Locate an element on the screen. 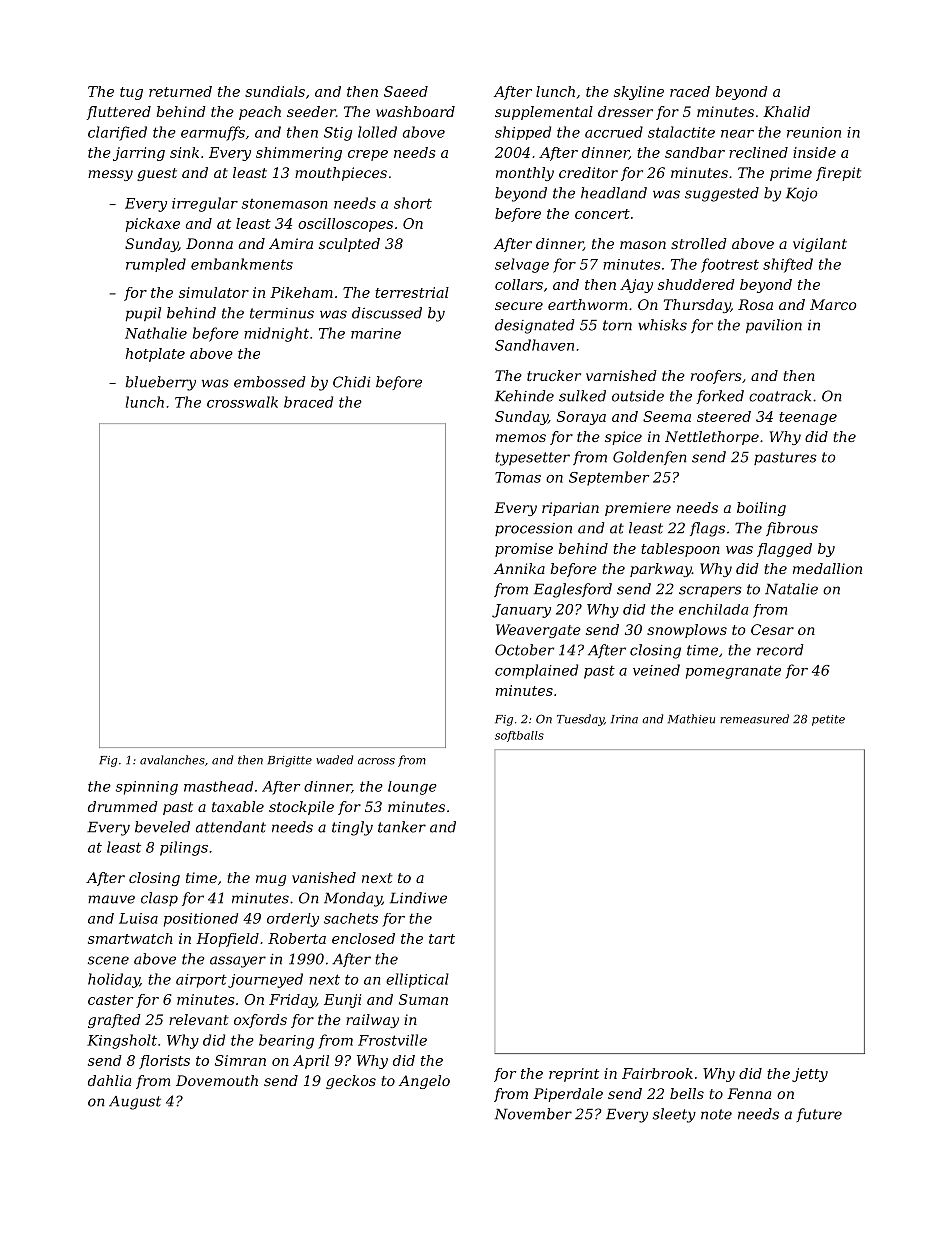 Image resolution: width=952 pixels, height=1233 pixels. avalanches is located at coordinates (172, 760).
